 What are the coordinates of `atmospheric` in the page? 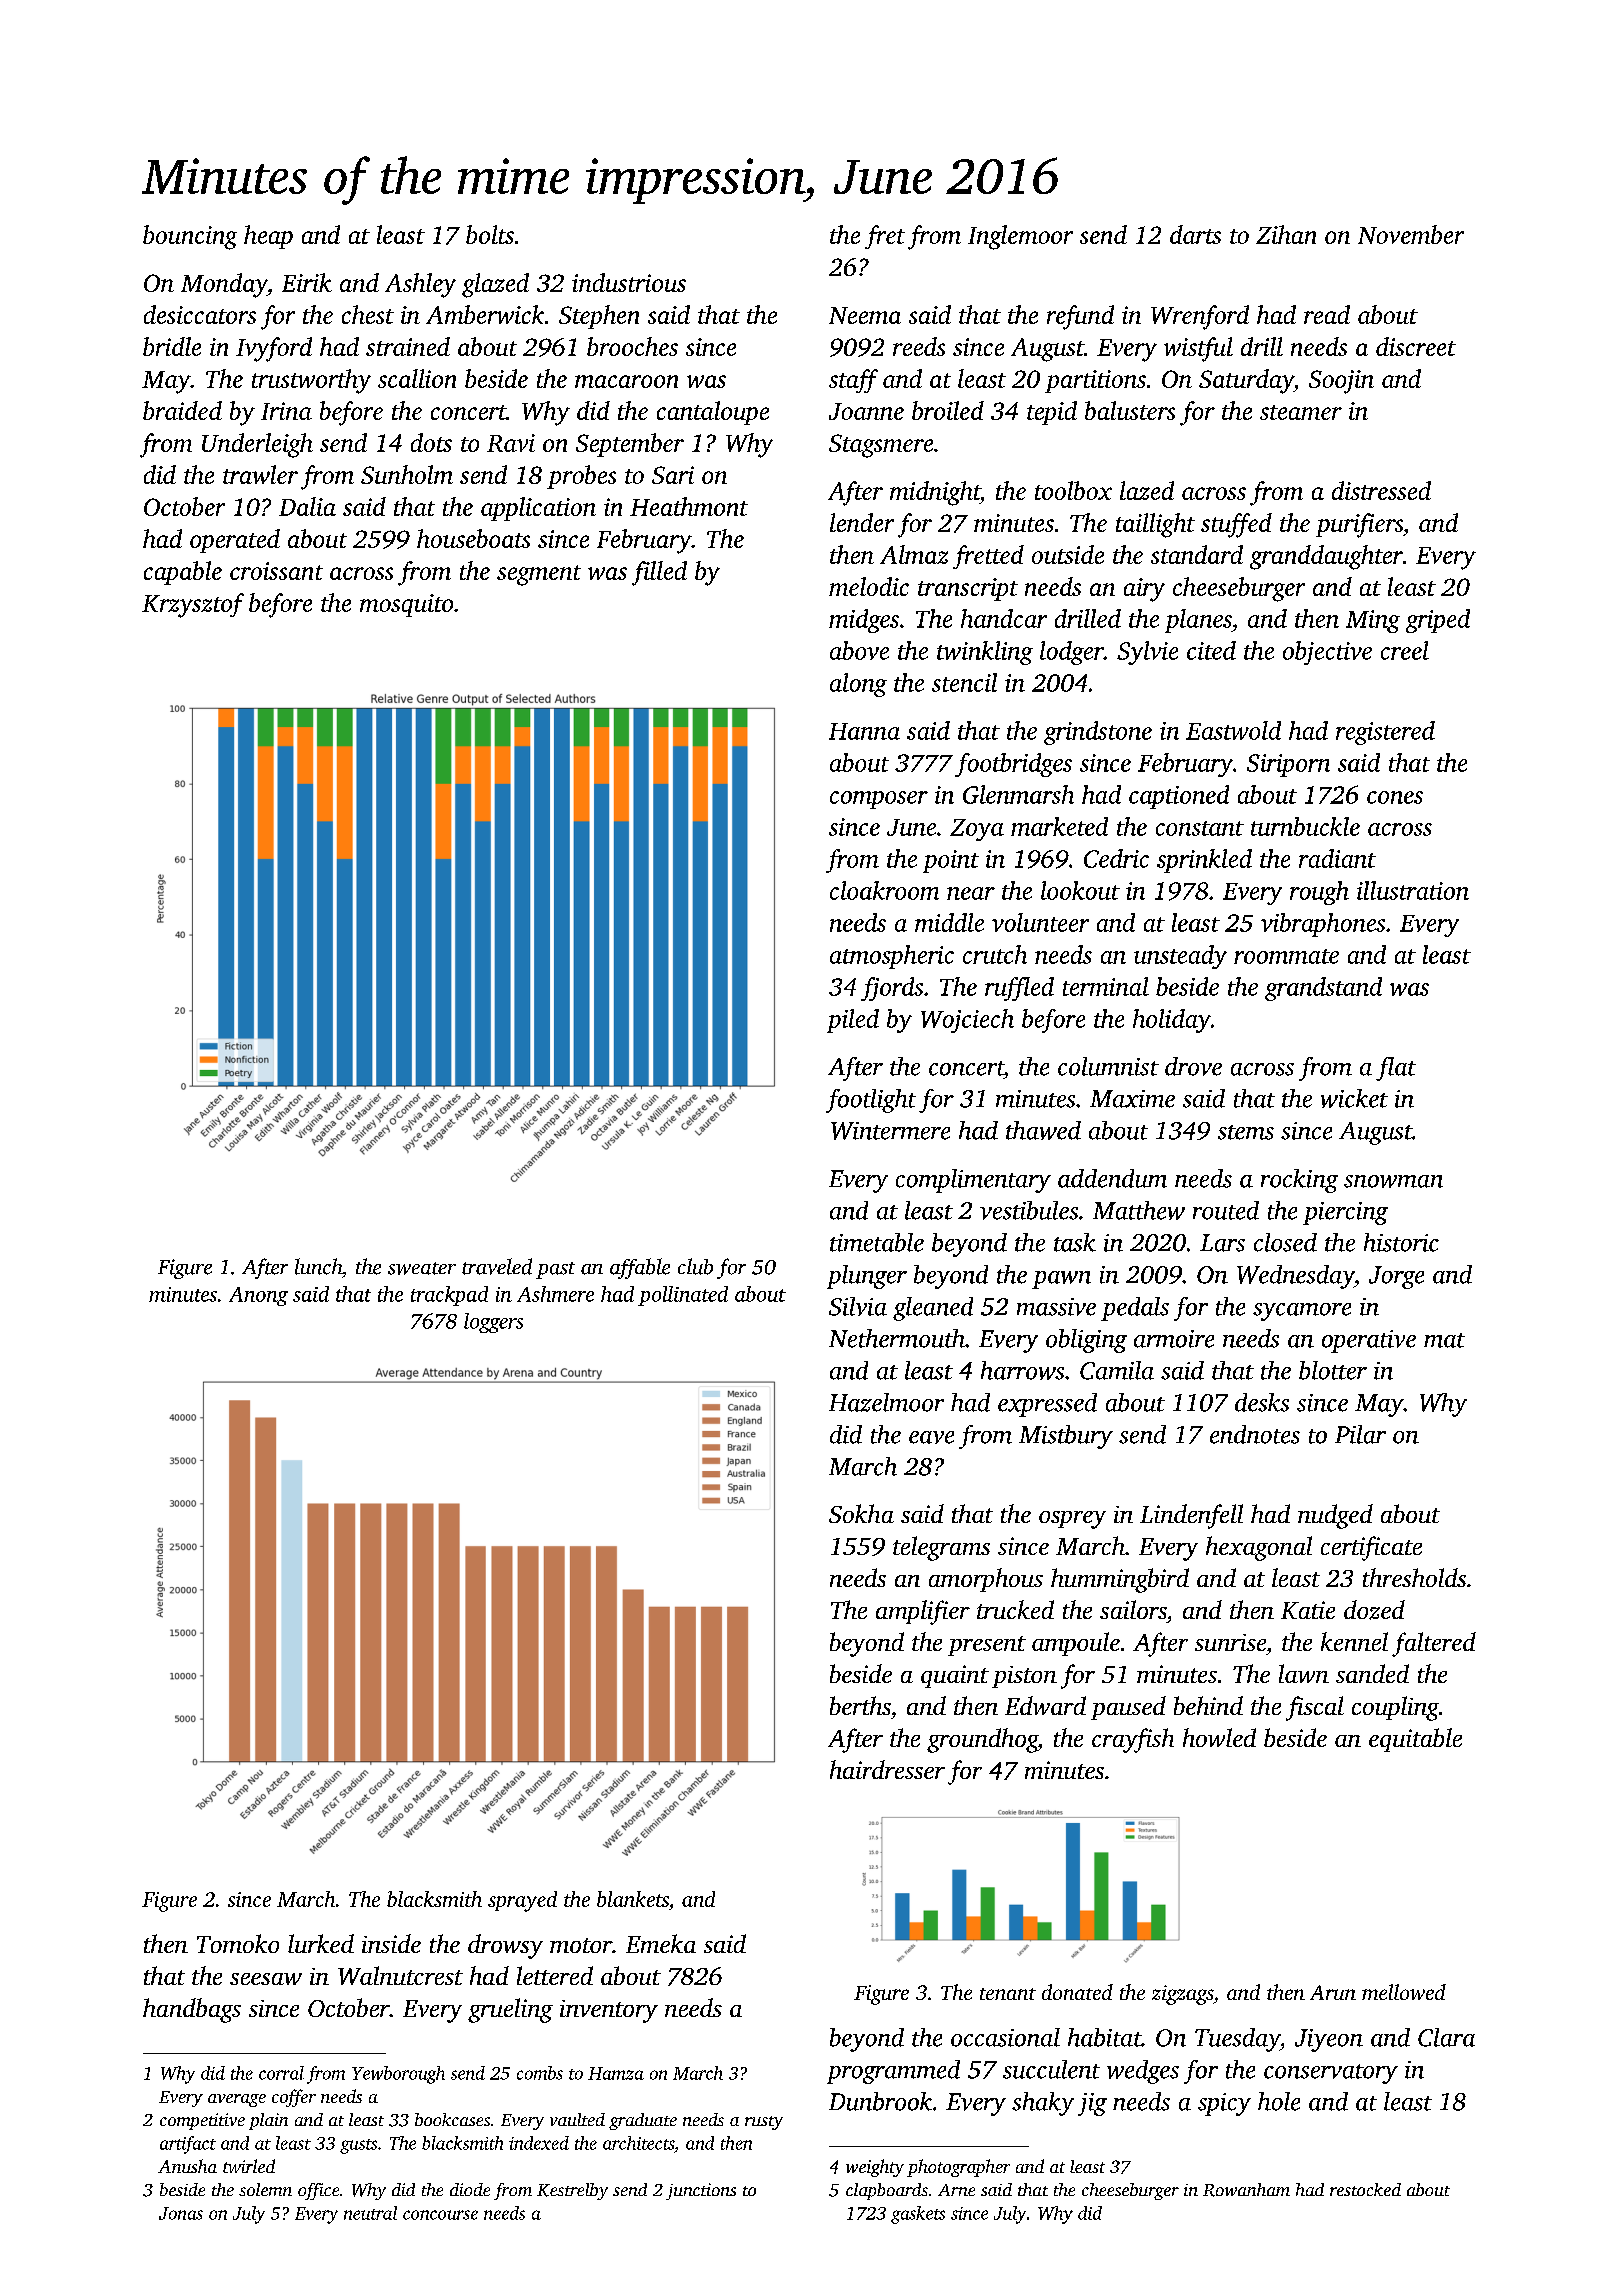 It's located at (892, 957).
